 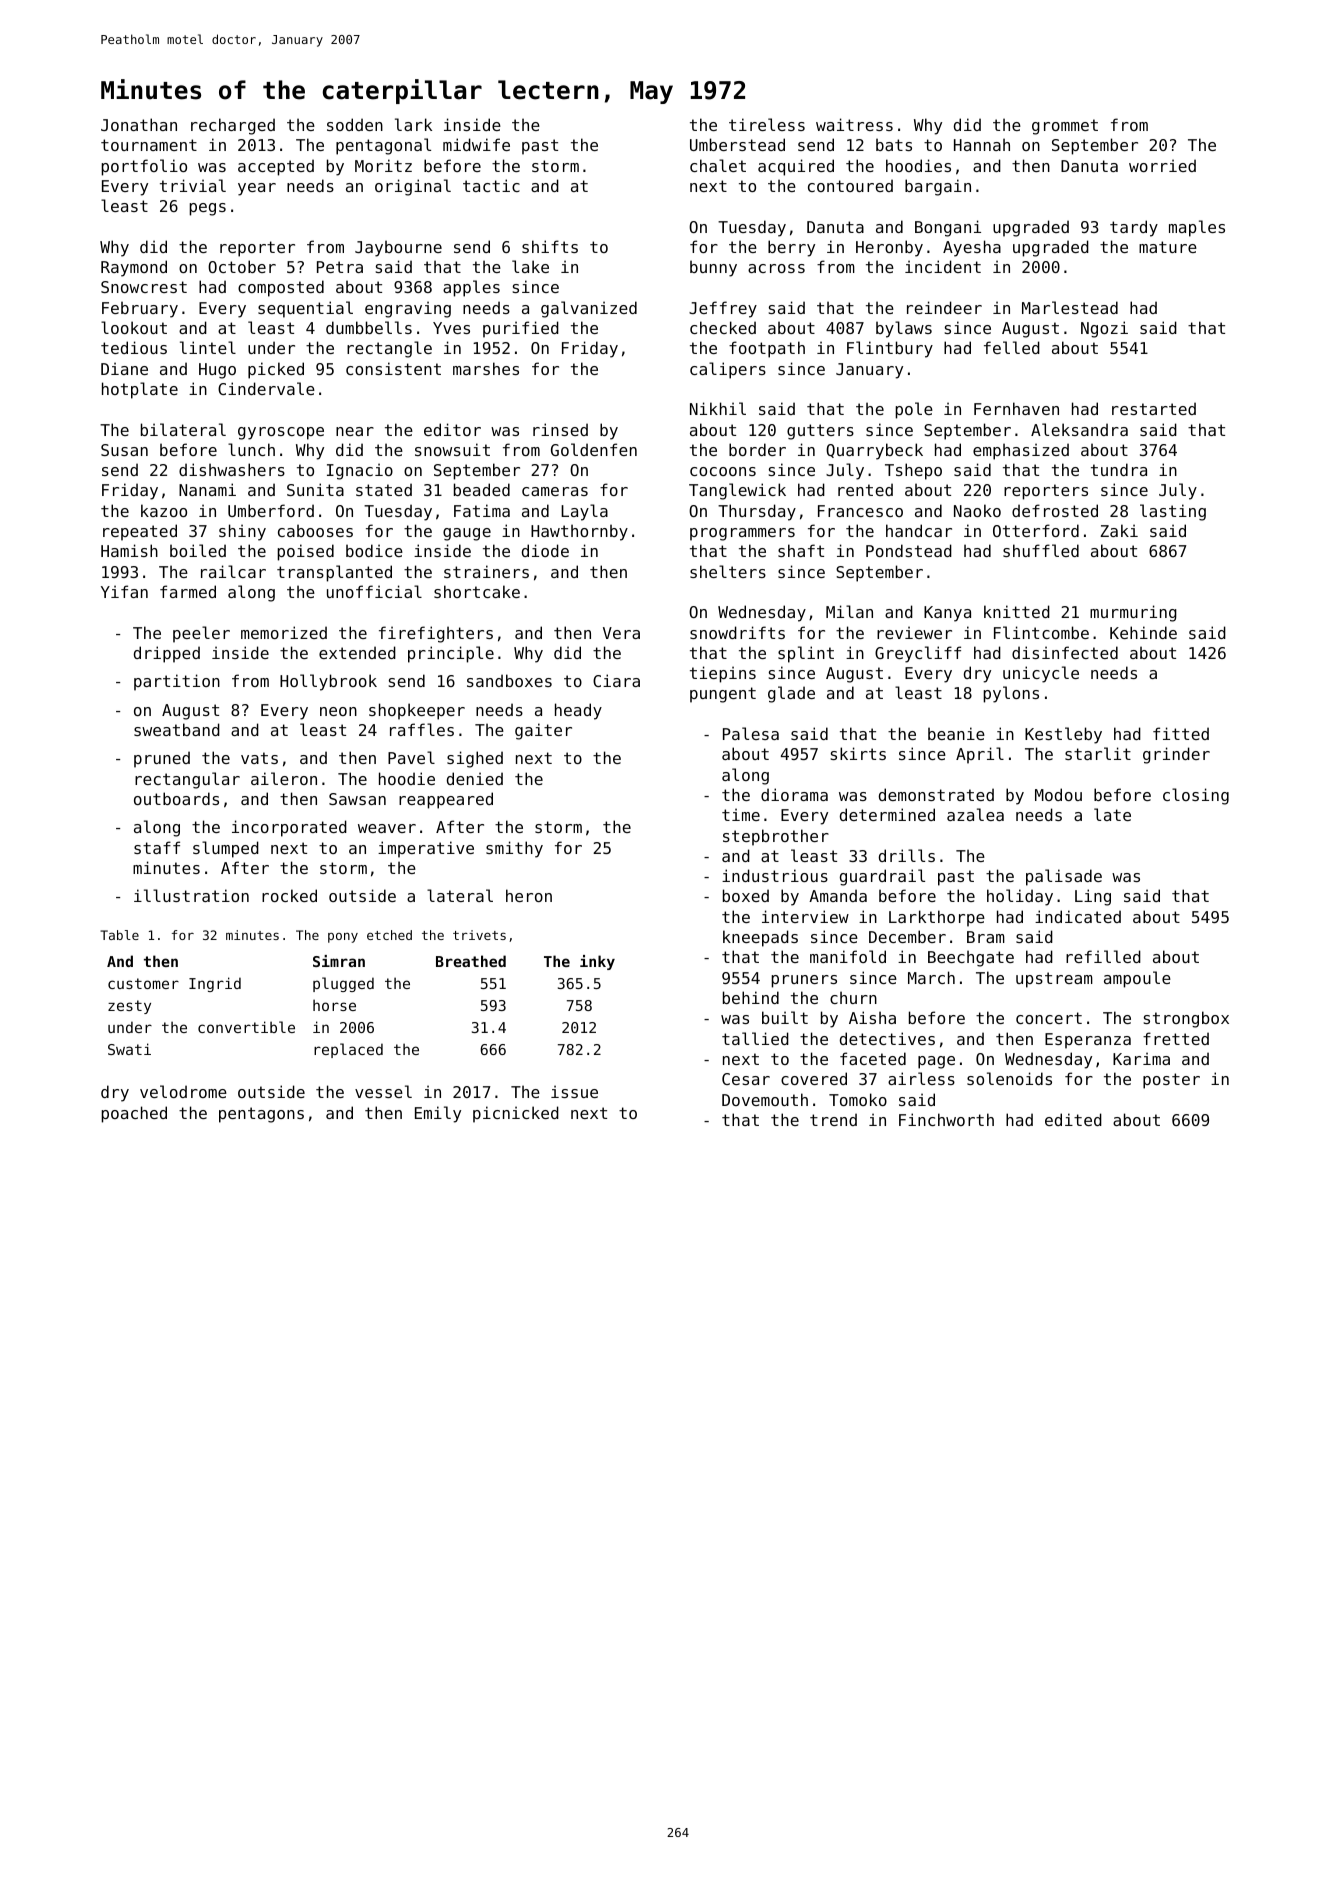 What do you see at coordinates (741, 814) in the image?
I see `time` at bounding box center [741, 814].
